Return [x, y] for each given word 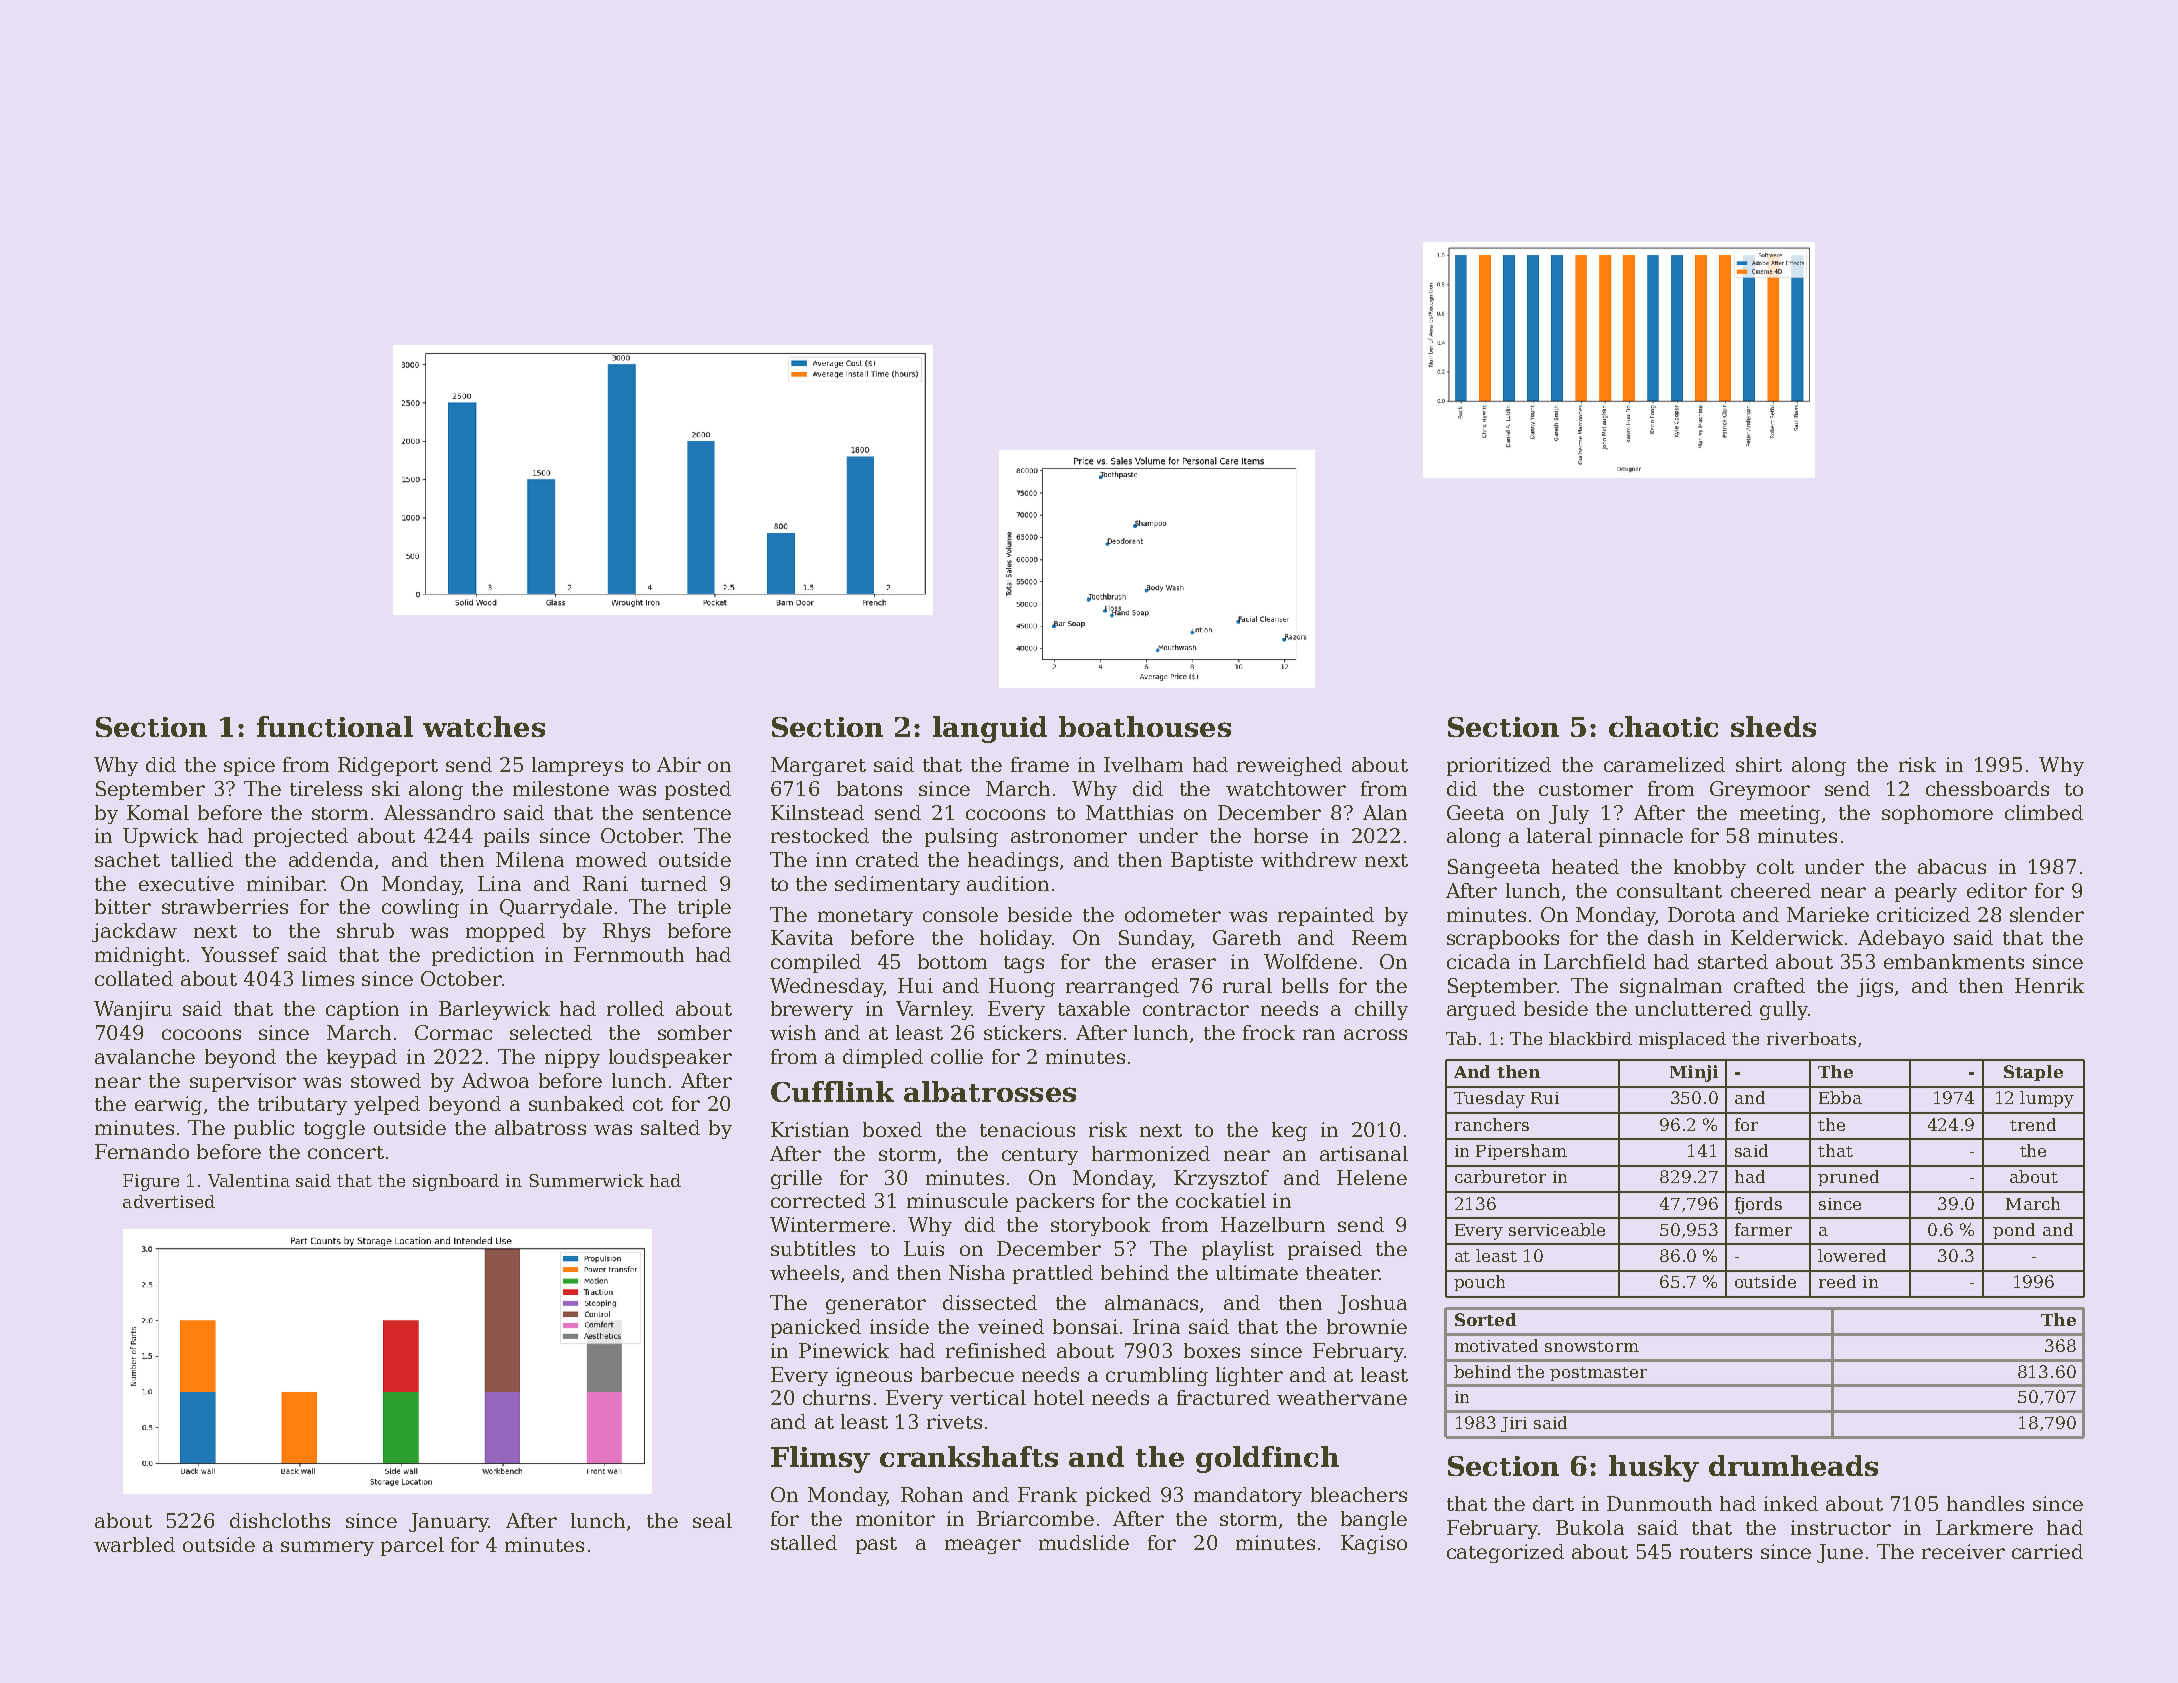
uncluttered [1693, 1008]
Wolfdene [1310, 961]
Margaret [818, 766]
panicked [816, 1328]
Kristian [810, 1129]
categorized [1505, 1553]
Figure [151, 1182]
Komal [158, 812]
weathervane [1342, 1397]
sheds [1773, 726]
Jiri [1514, 1424]
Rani [605, 883]
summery [327, 1548]
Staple [2033, 1073]
